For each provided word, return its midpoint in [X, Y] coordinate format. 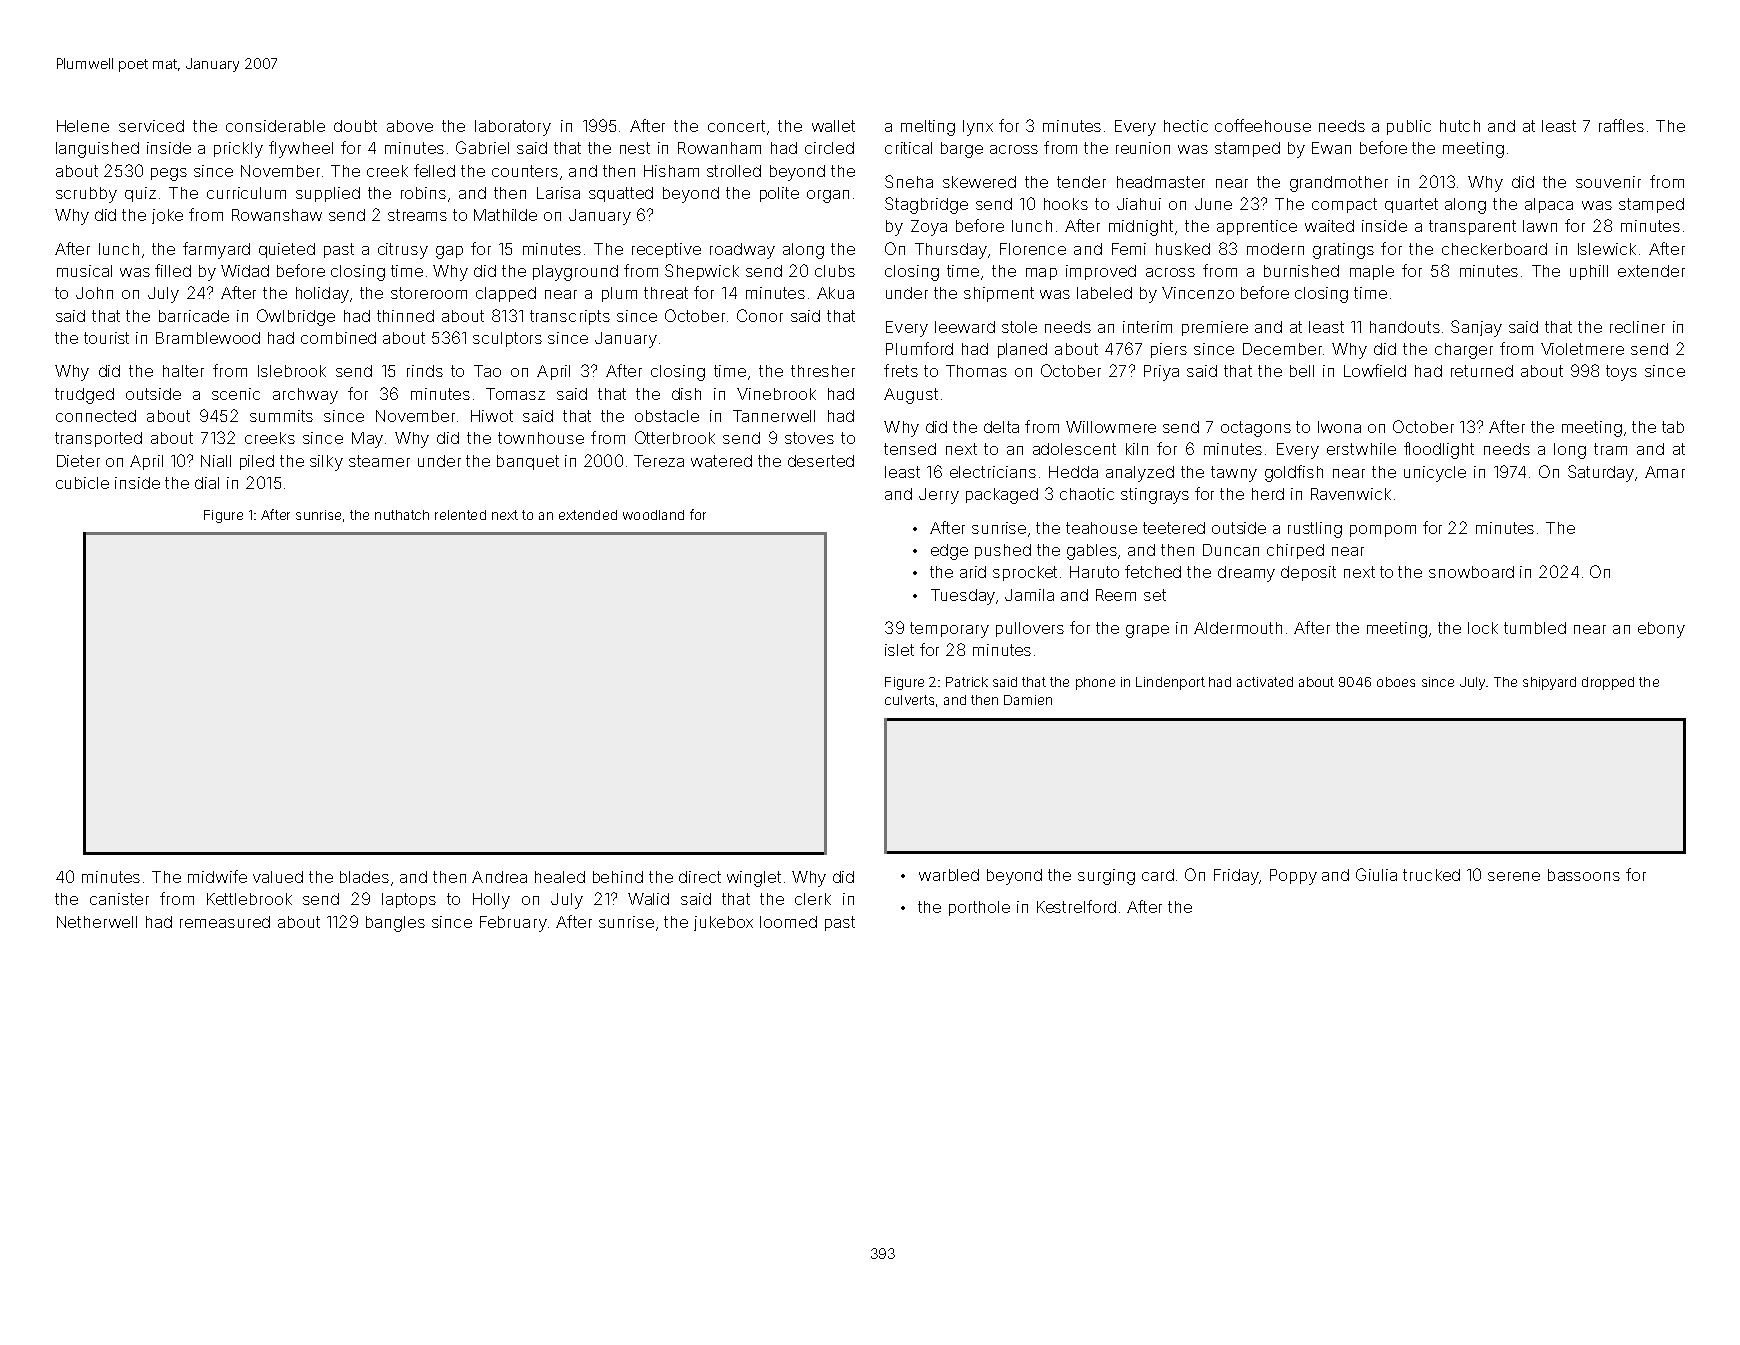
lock [1483, 628]
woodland [653, 515]
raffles [1621, 125]
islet [899, 650]
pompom [1383, 531]
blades [364, 877]
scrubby [86, 195]
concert [736, 126]
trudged [84, 396]
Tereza [659, 461]
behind [618, 877]
